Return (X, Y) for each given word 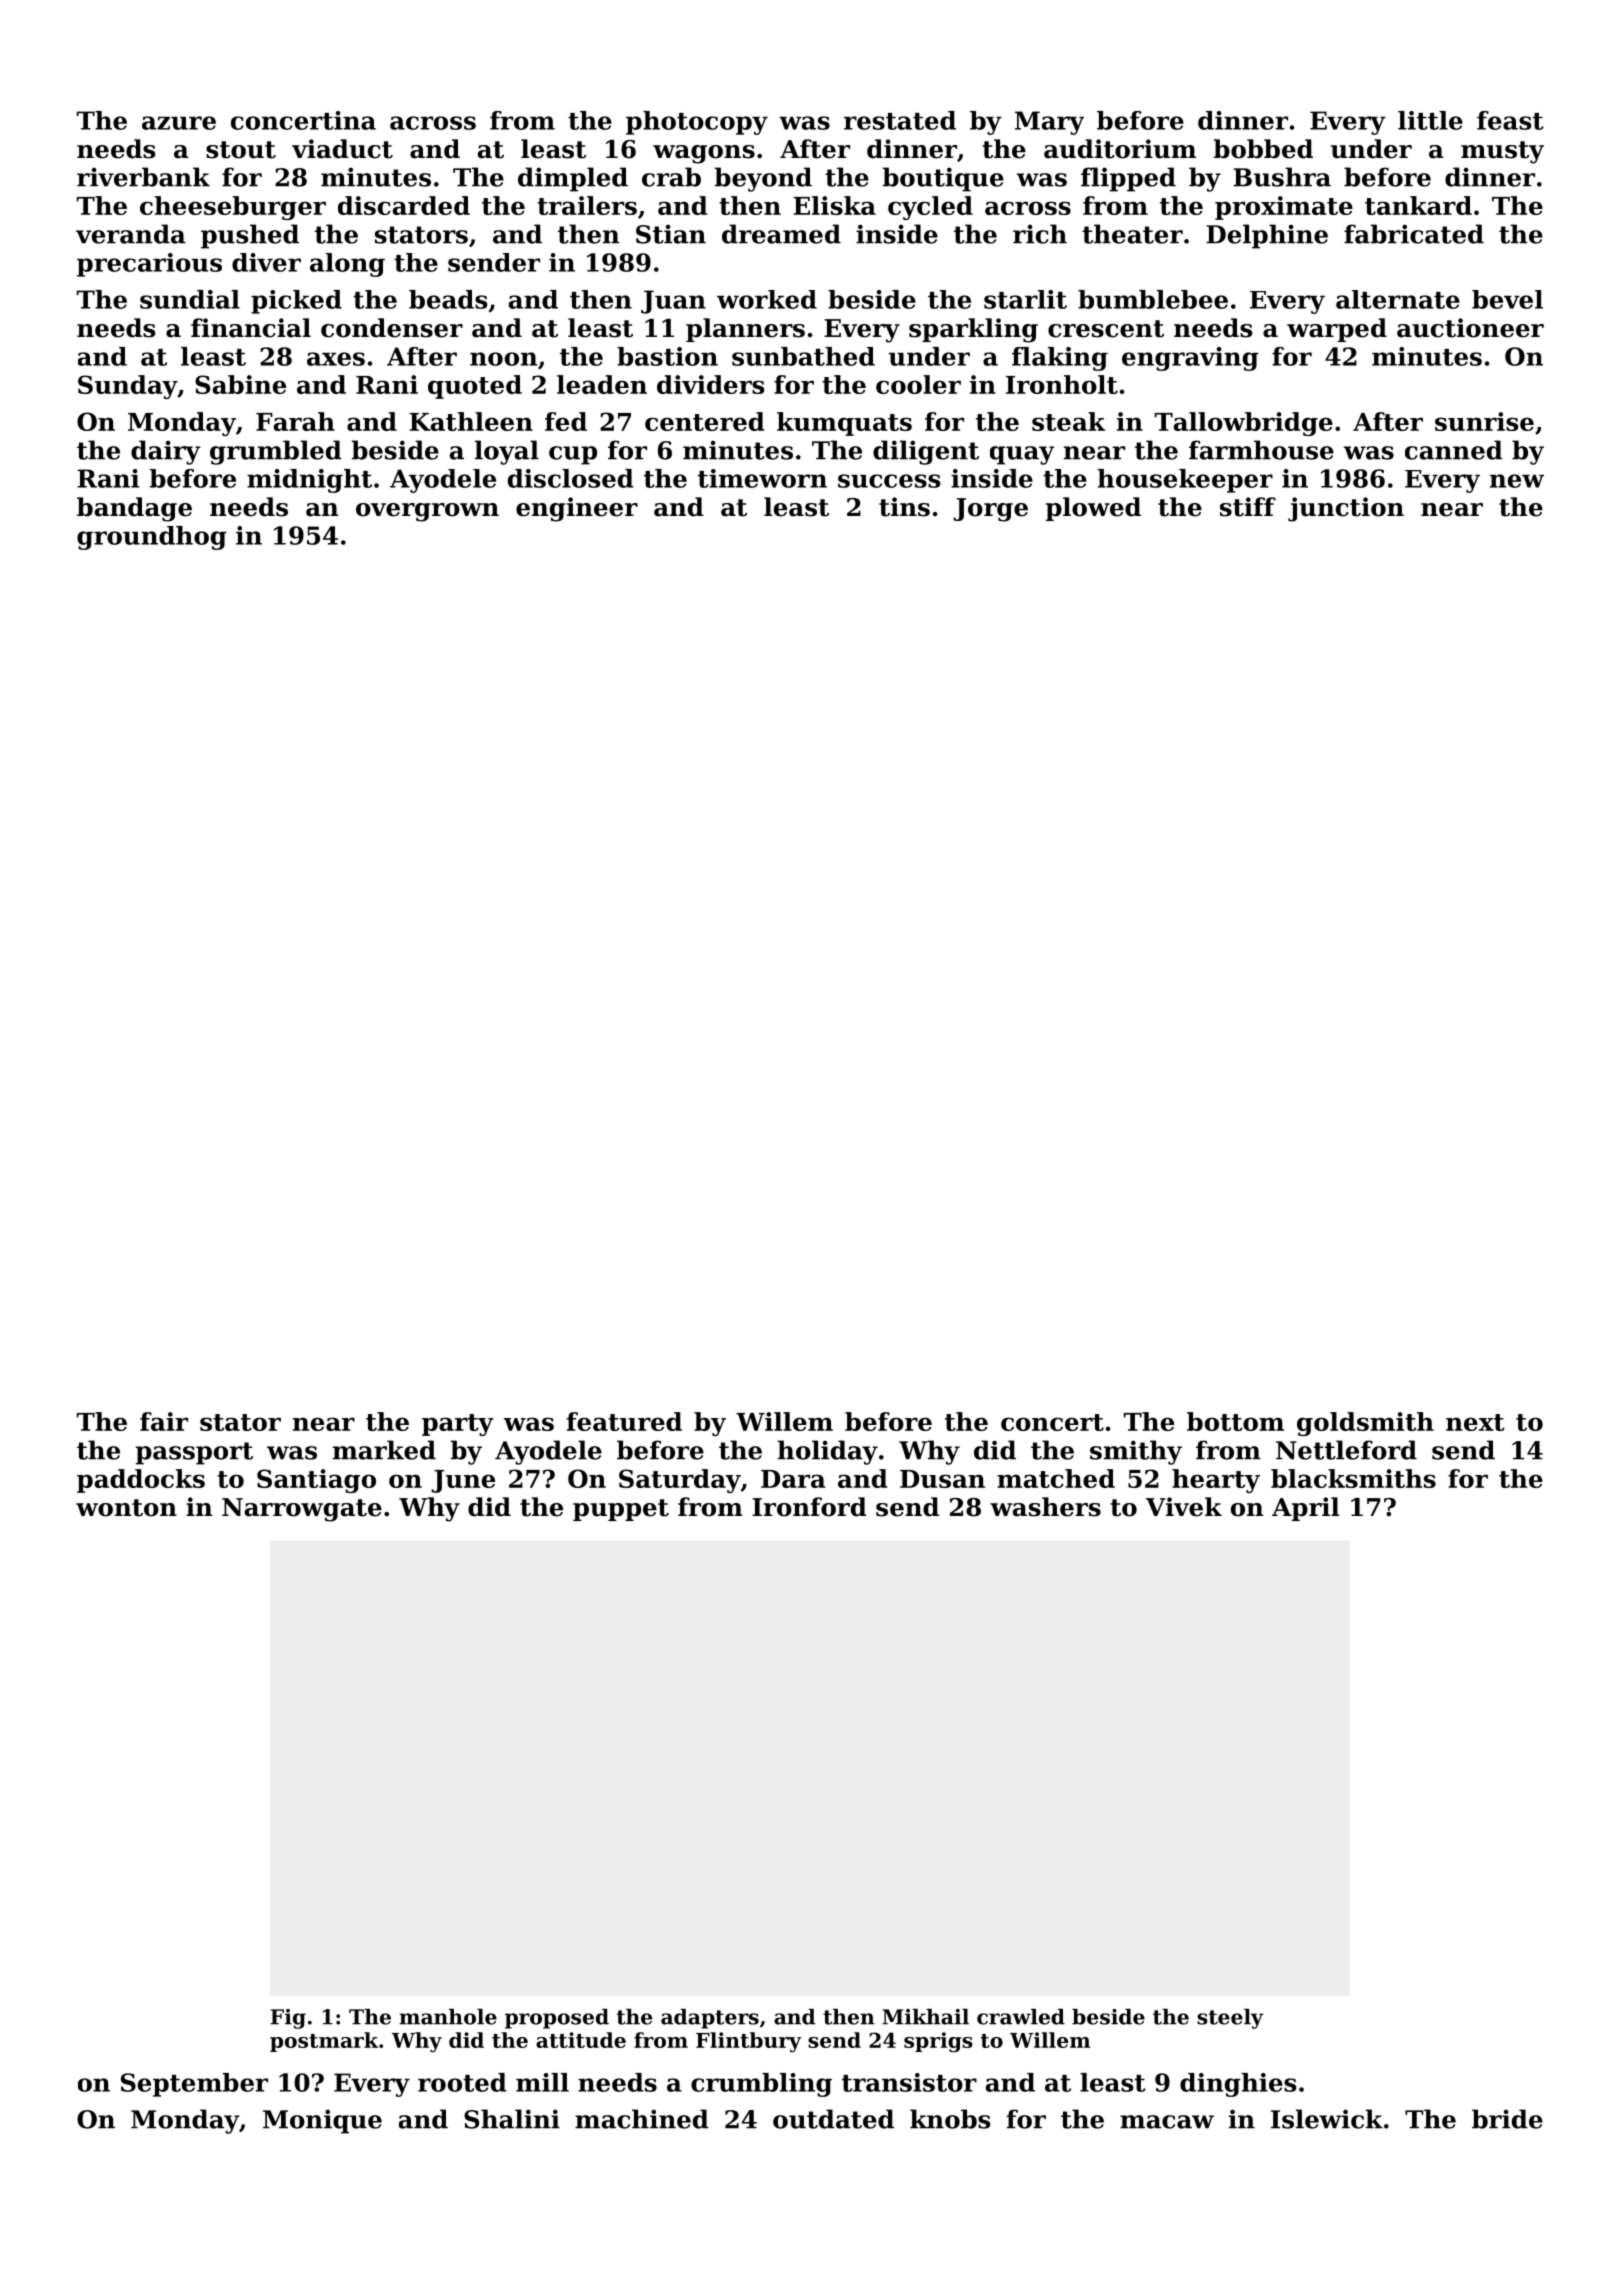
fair (164, 1421)
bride (1507, 2119)
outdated (833, 2119)
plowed (1093, 509)
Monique (322, 2121)
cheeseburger (233, 208)
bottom (1235, 1421)
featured (624, 1421)
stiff (1248, 507)
